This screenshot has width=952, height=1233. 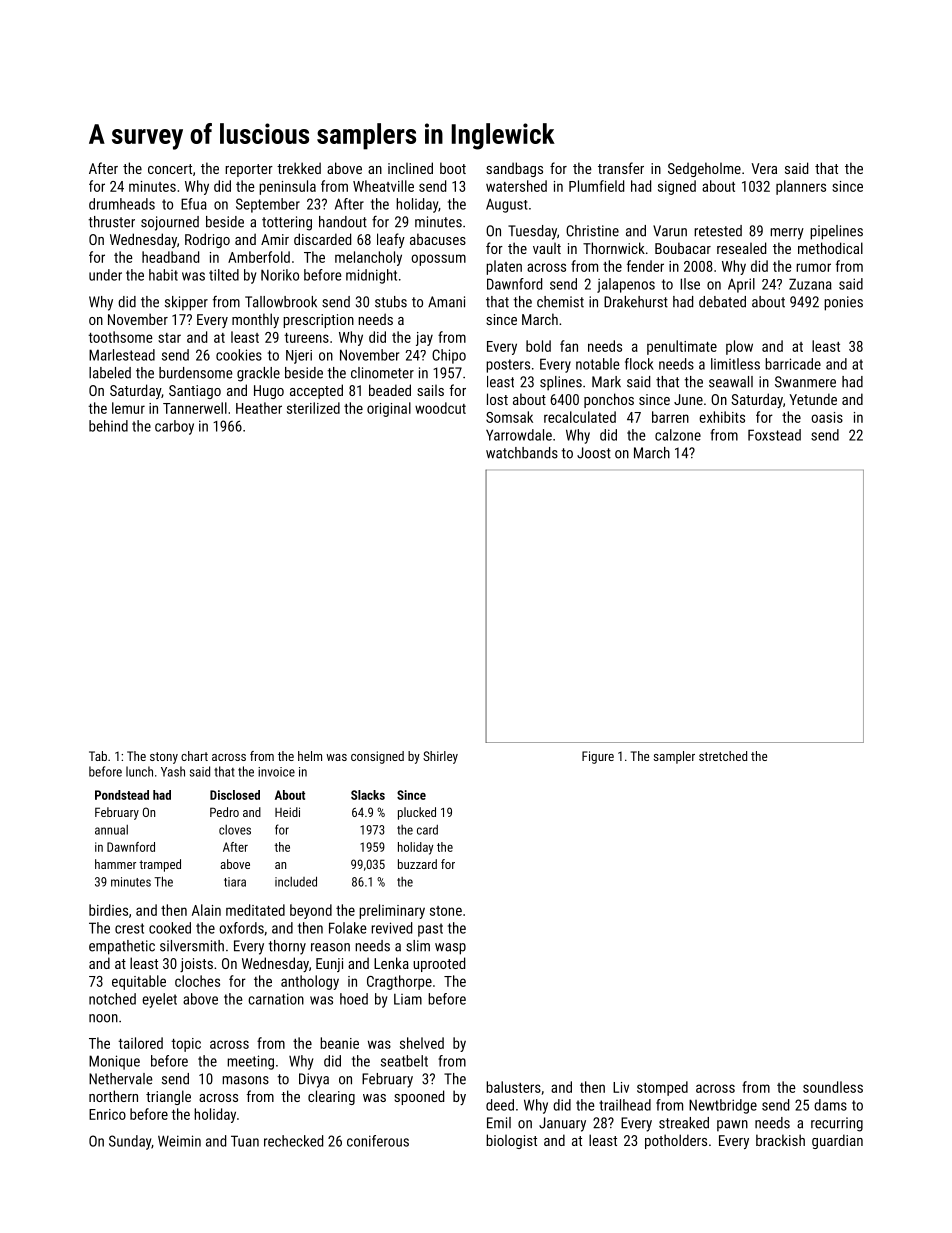 What do you see at coordinates (287, 812) in the screenshot?
I see `Heidi` at bounding box center [287, 812].
